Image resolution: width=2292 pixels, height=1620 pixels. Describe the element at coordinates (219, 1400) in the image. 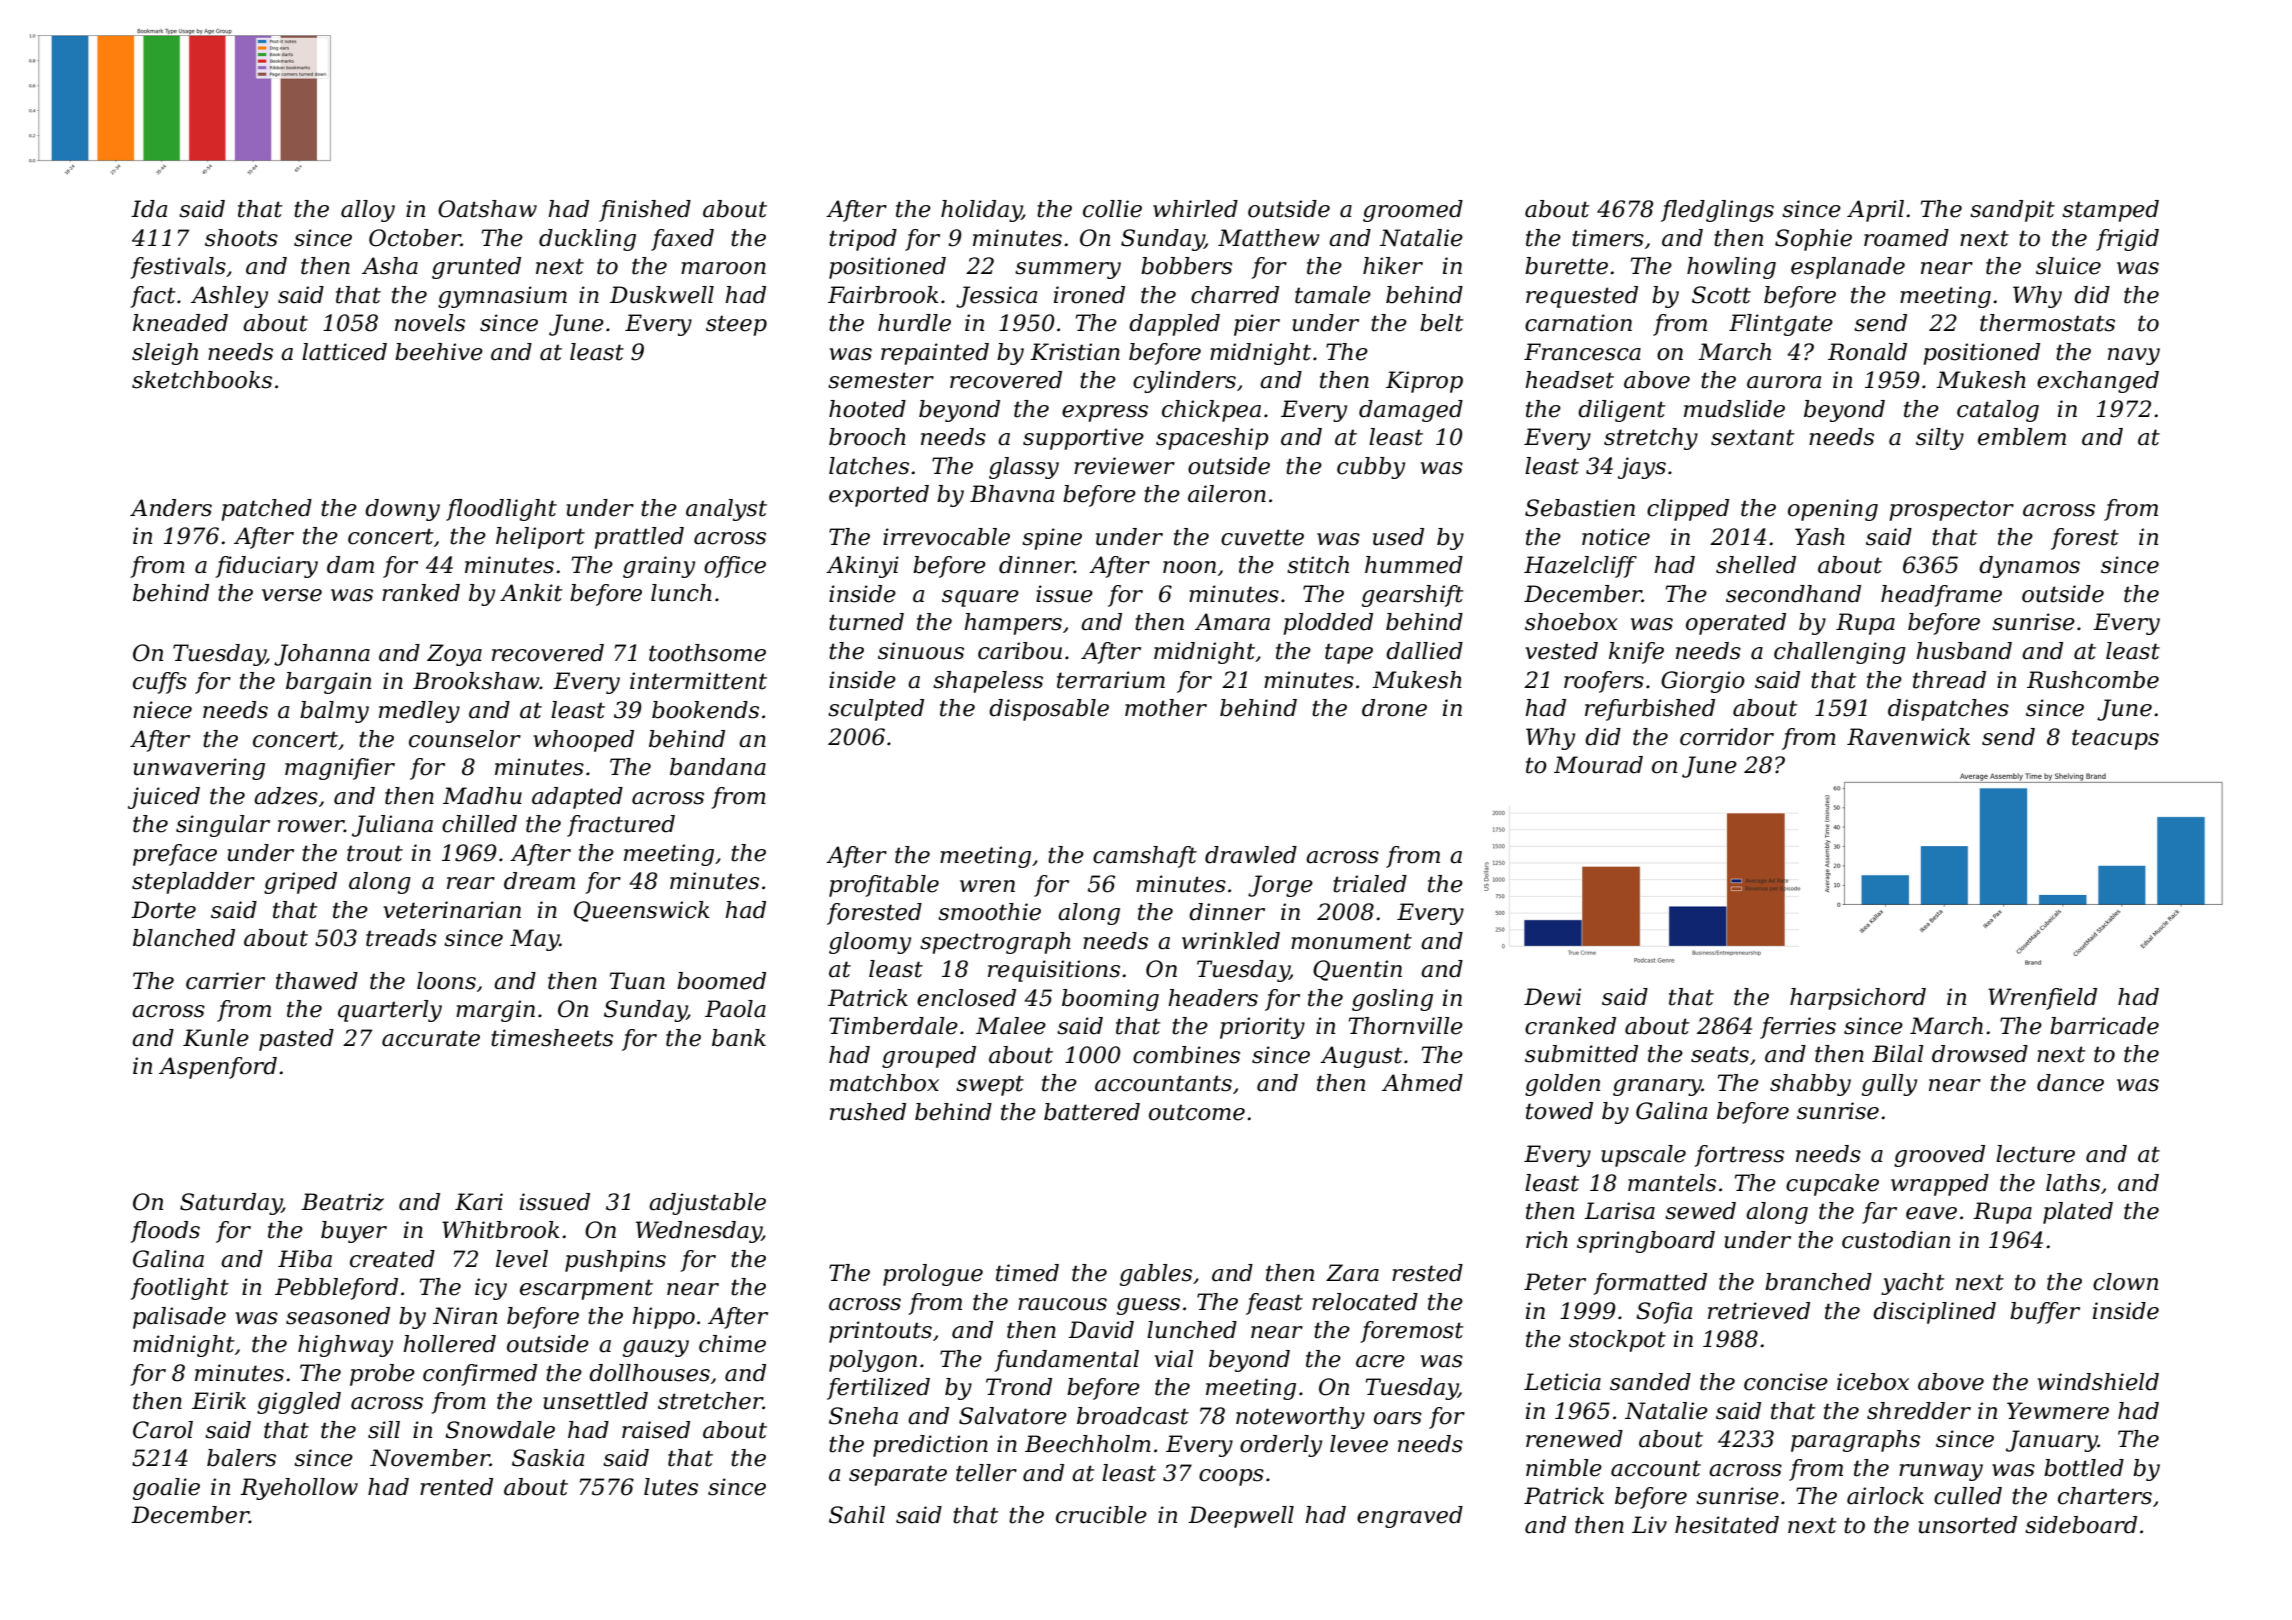

I see `Eirik` at that location.
